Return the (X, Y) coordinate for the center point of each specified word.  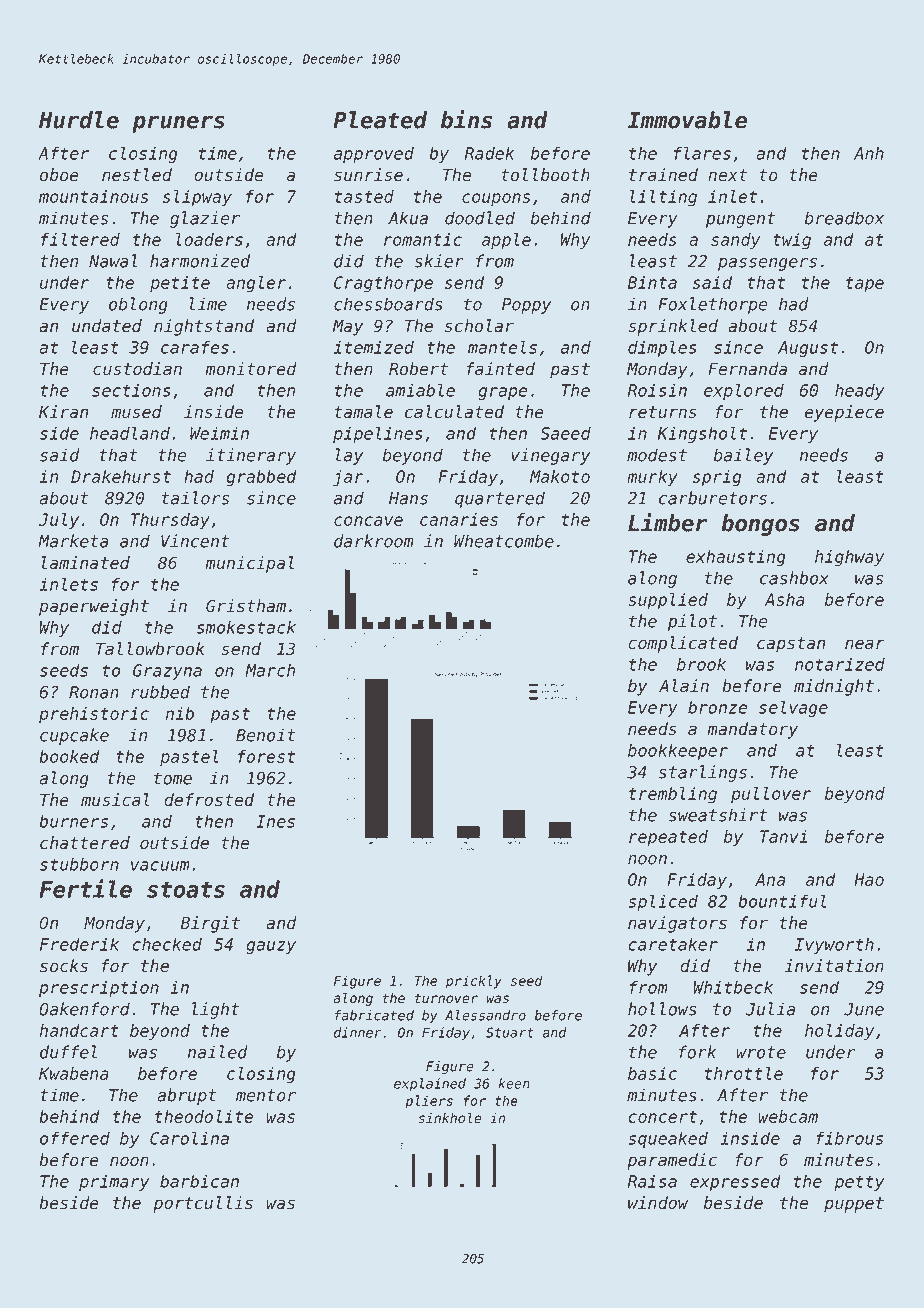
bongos (760, 525)
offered (75, 1138)
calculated (454, 412)
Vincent (195, 541)
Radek (489, 153)
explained (430, 1085)
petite (180, 284)
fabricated (374, 1015)
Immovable (687, 120)
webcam (788, 1116)
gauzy (271, 947)
